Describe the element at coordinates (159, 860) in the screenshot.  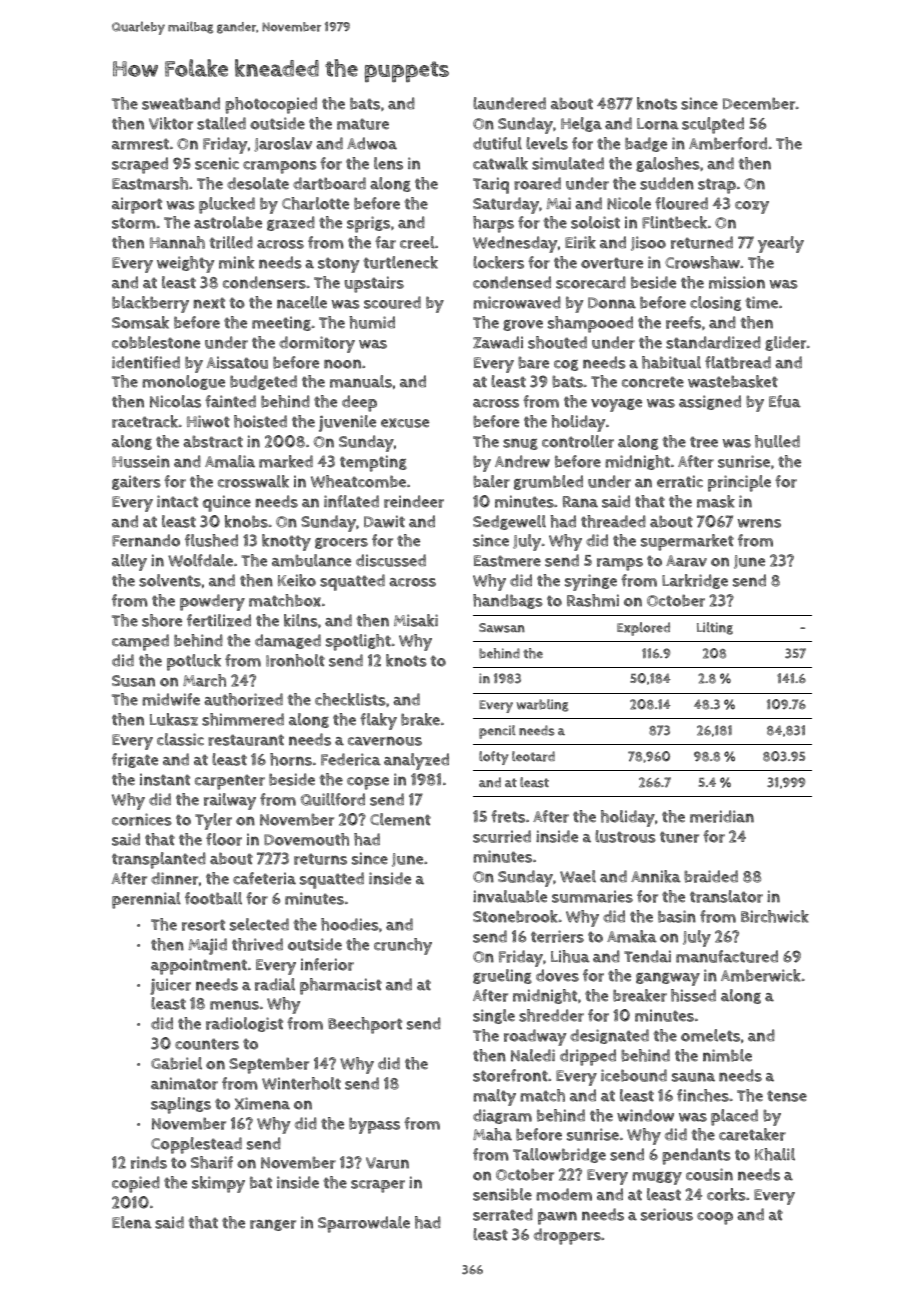
I see `transplanted` at that location.
